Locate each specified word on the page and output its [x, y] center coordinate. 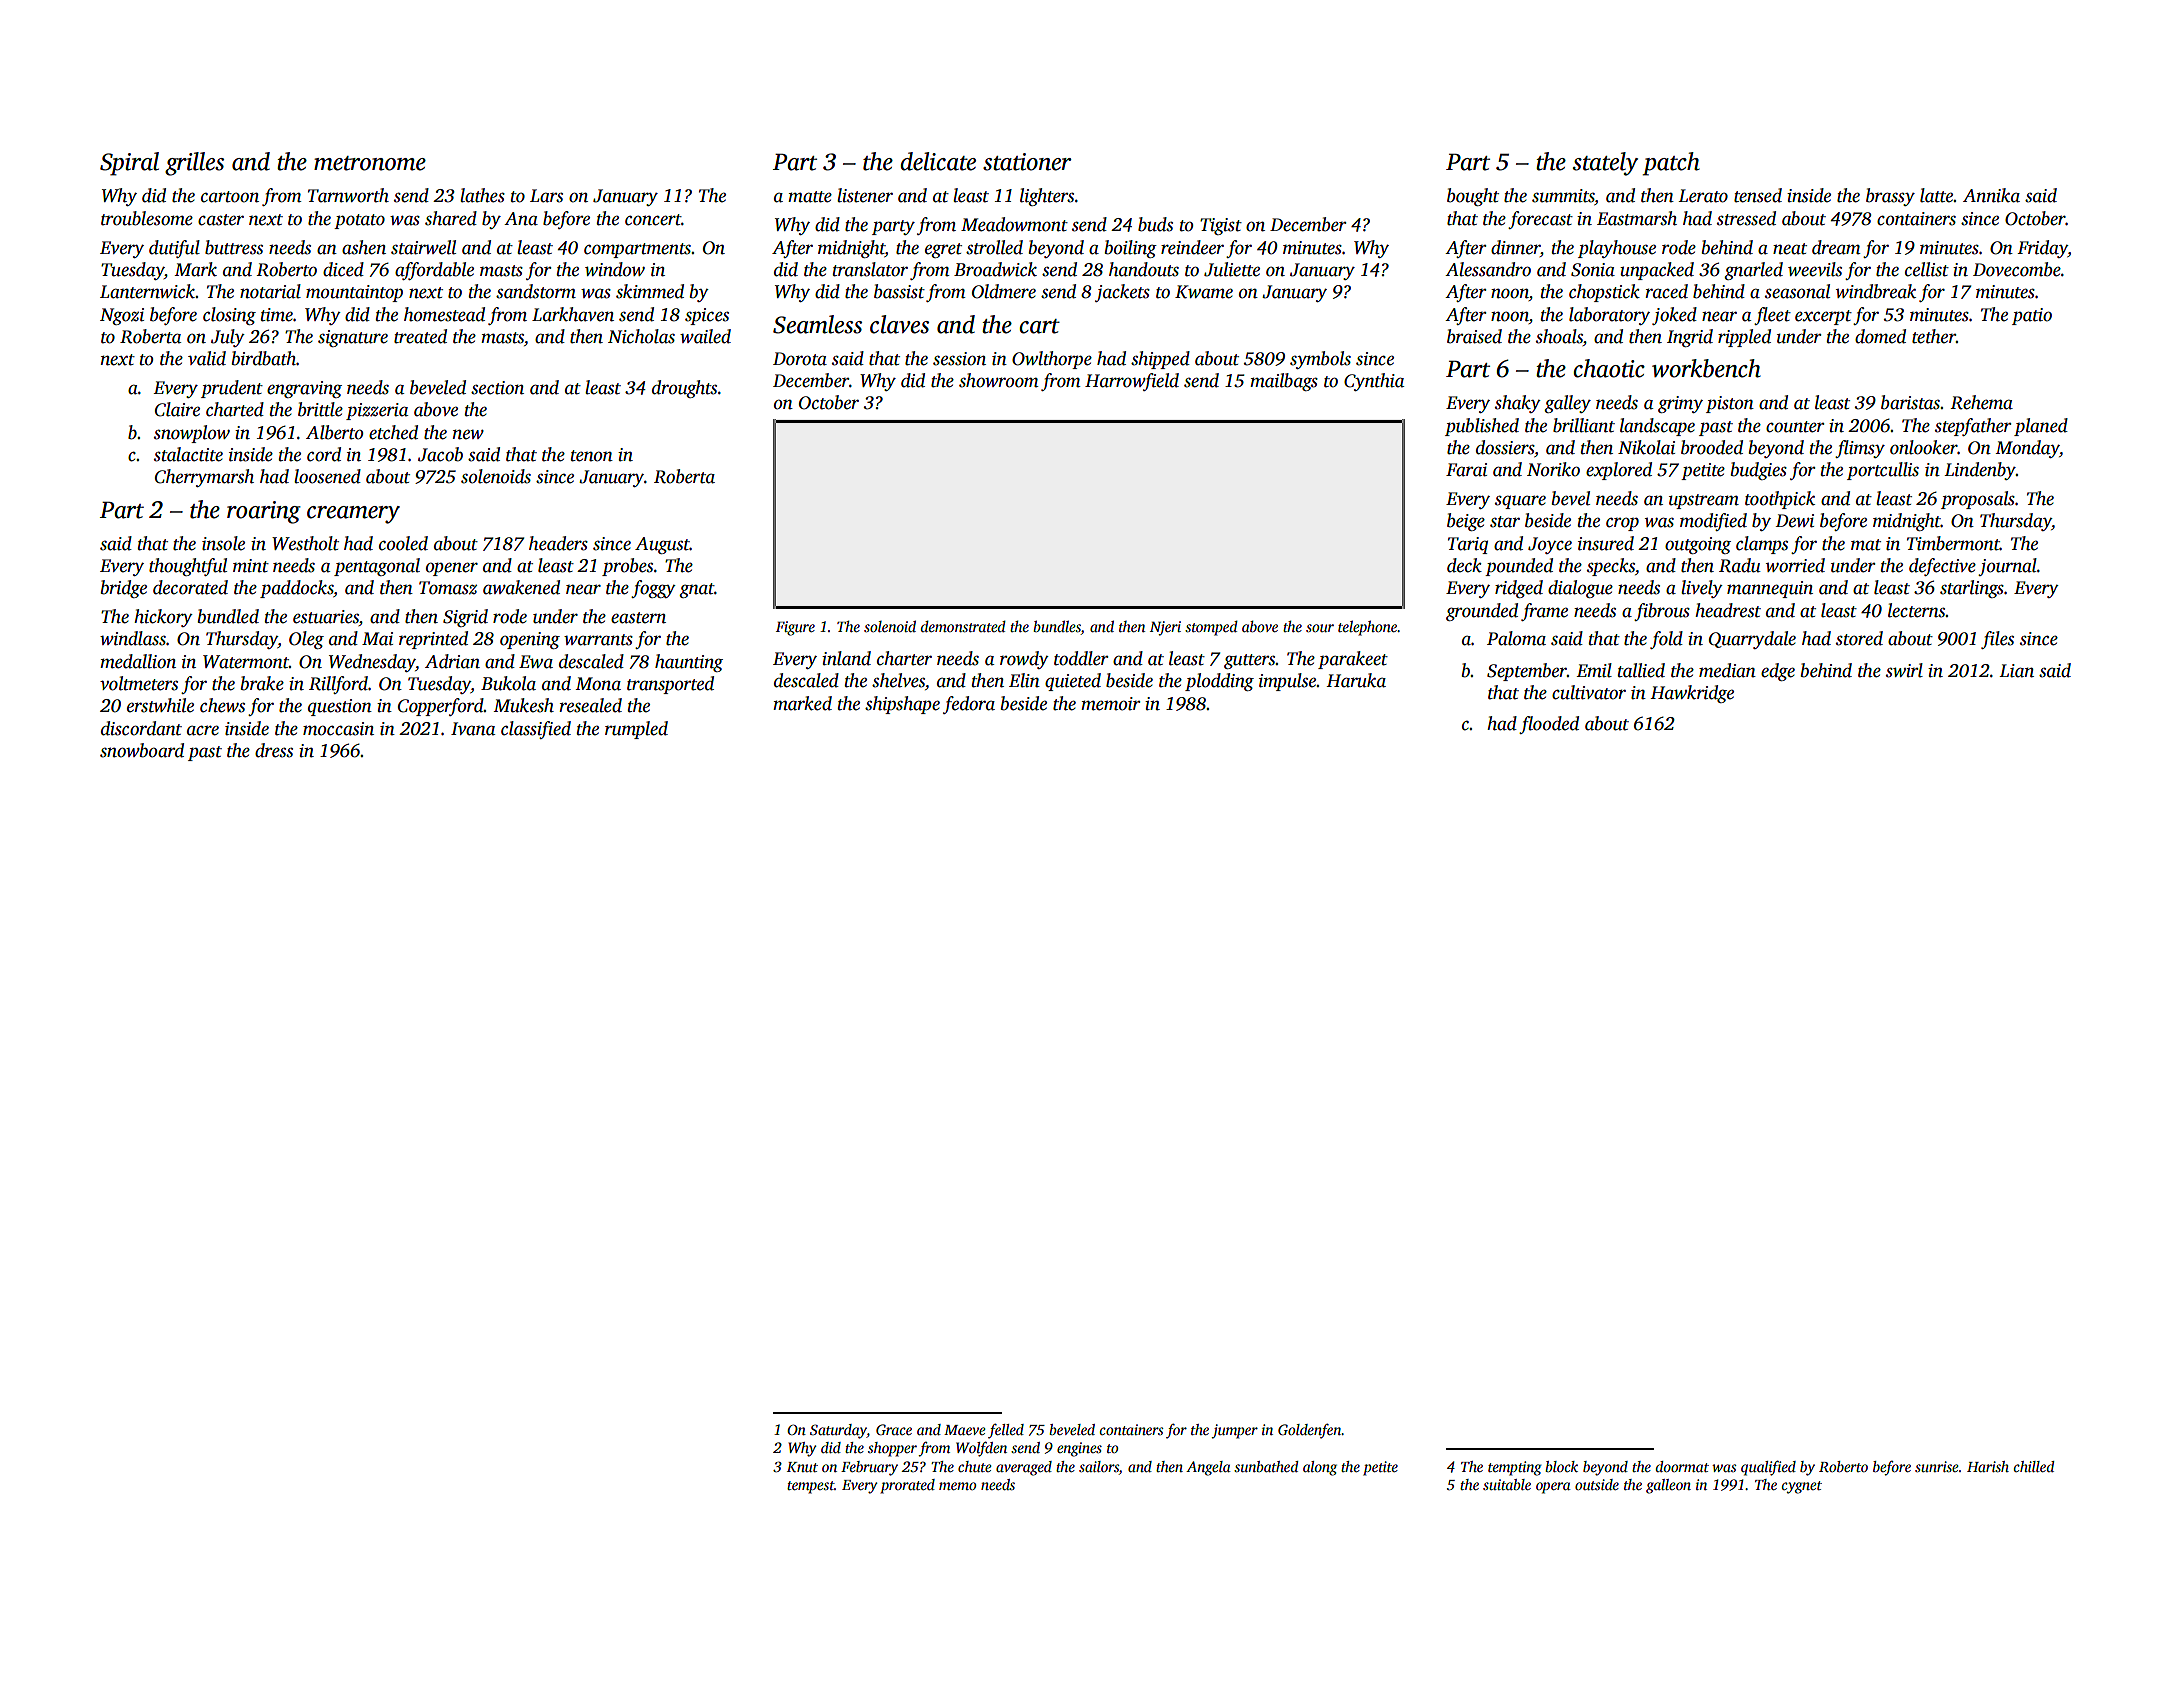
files [1997, 640]
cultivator [1589, 692]
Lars [546, 196]
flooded [1549, 725]
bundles [1057, 626]
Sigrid [465, 618]
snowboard [142, 750]
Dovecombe [2017, 269]
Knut [802, 1467]
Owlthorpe [1052, 360]
